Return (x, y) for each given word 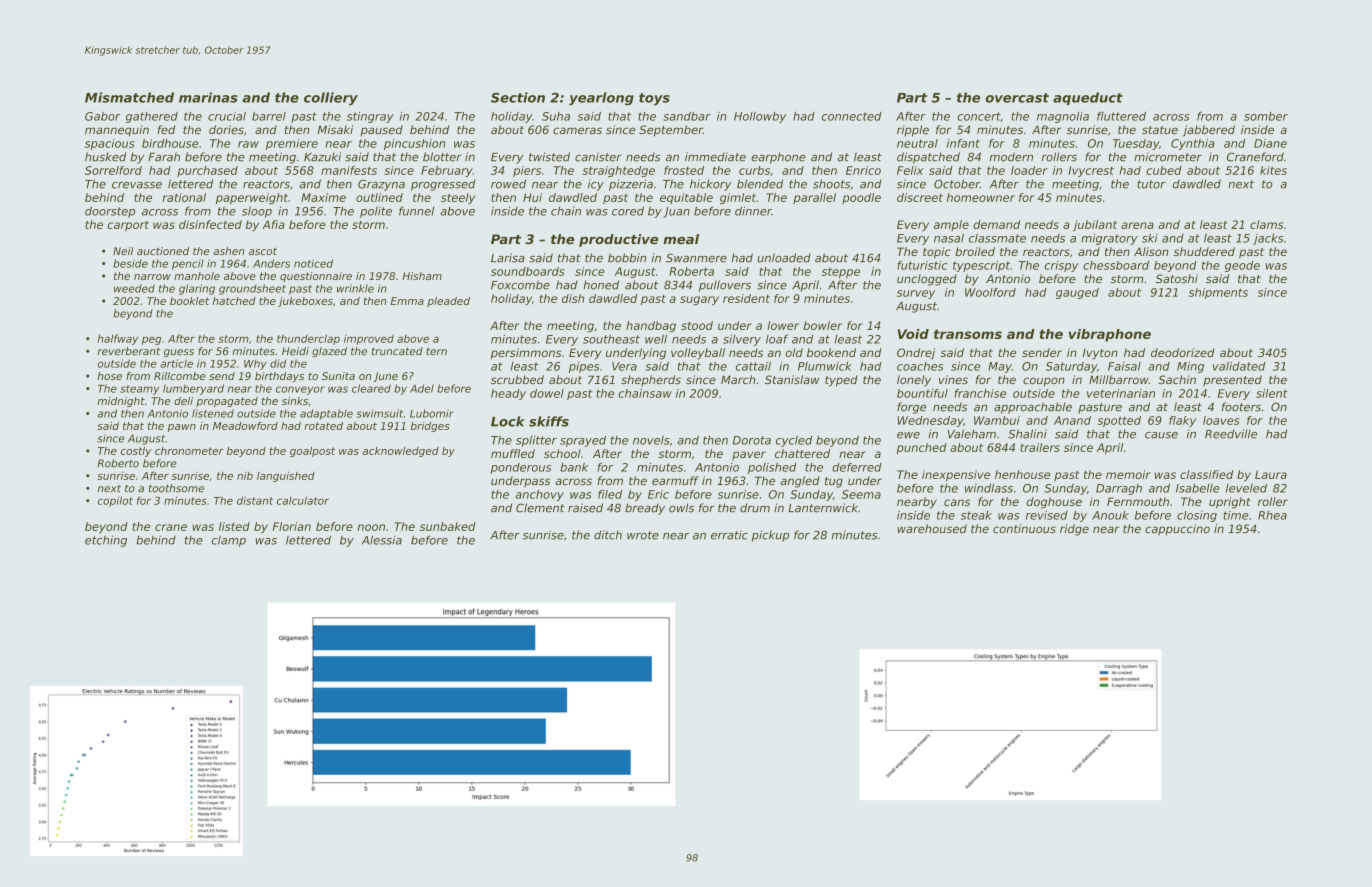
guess (179, 353)
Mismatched (129, 97)
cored (628, 211)
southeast (611, 339)
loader (1029, 170)
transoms (968, 334)
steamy (139, 390)
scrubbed (517, 379)
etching (106, 541)
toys (654, 99)
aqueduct (1088, 98)
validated (1239, 366)
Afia (273, 224)
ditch (608, 535)
